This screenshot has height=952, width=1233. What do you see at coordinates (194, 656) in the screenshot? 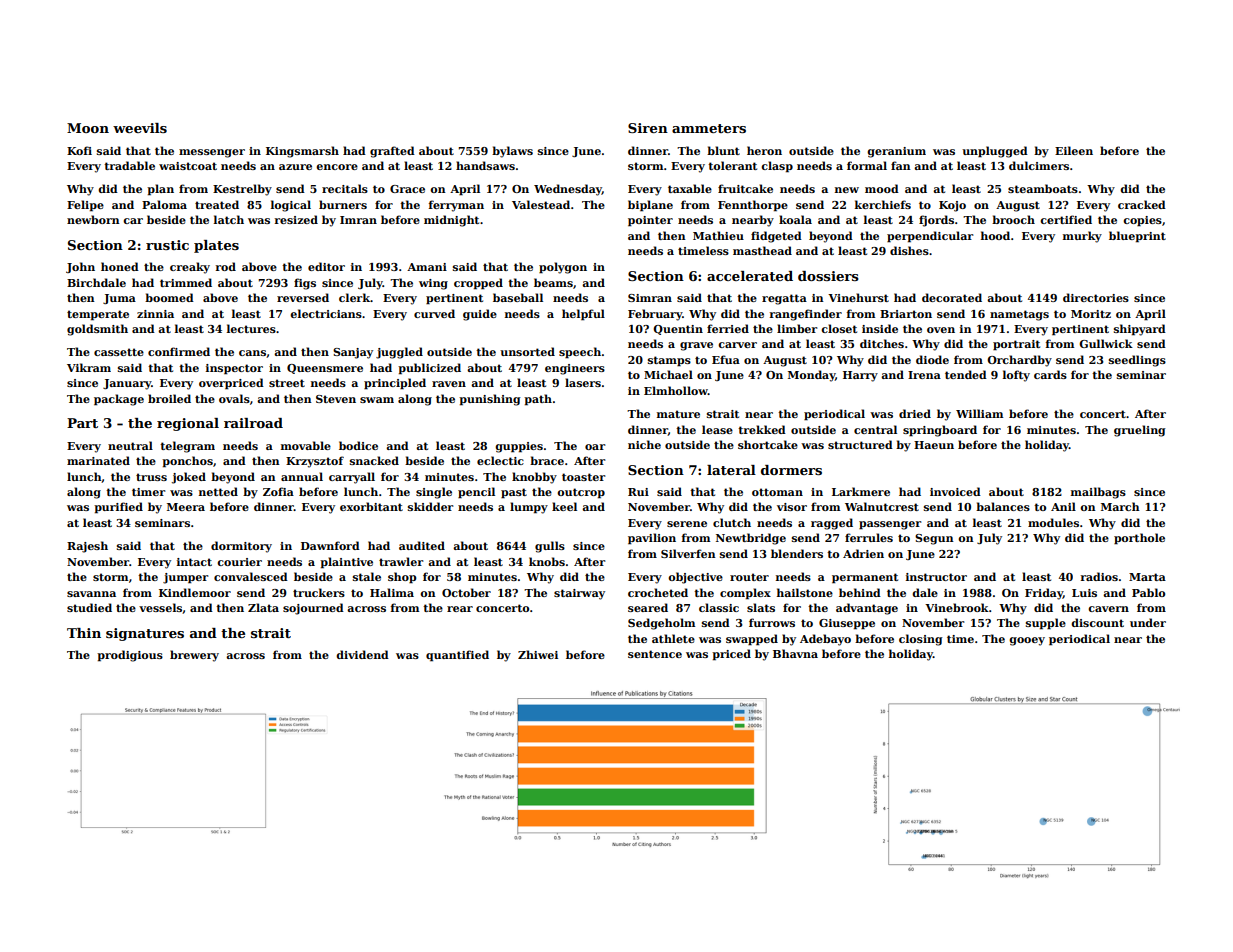
I see `brewery` at bounding box center [194, 656].
